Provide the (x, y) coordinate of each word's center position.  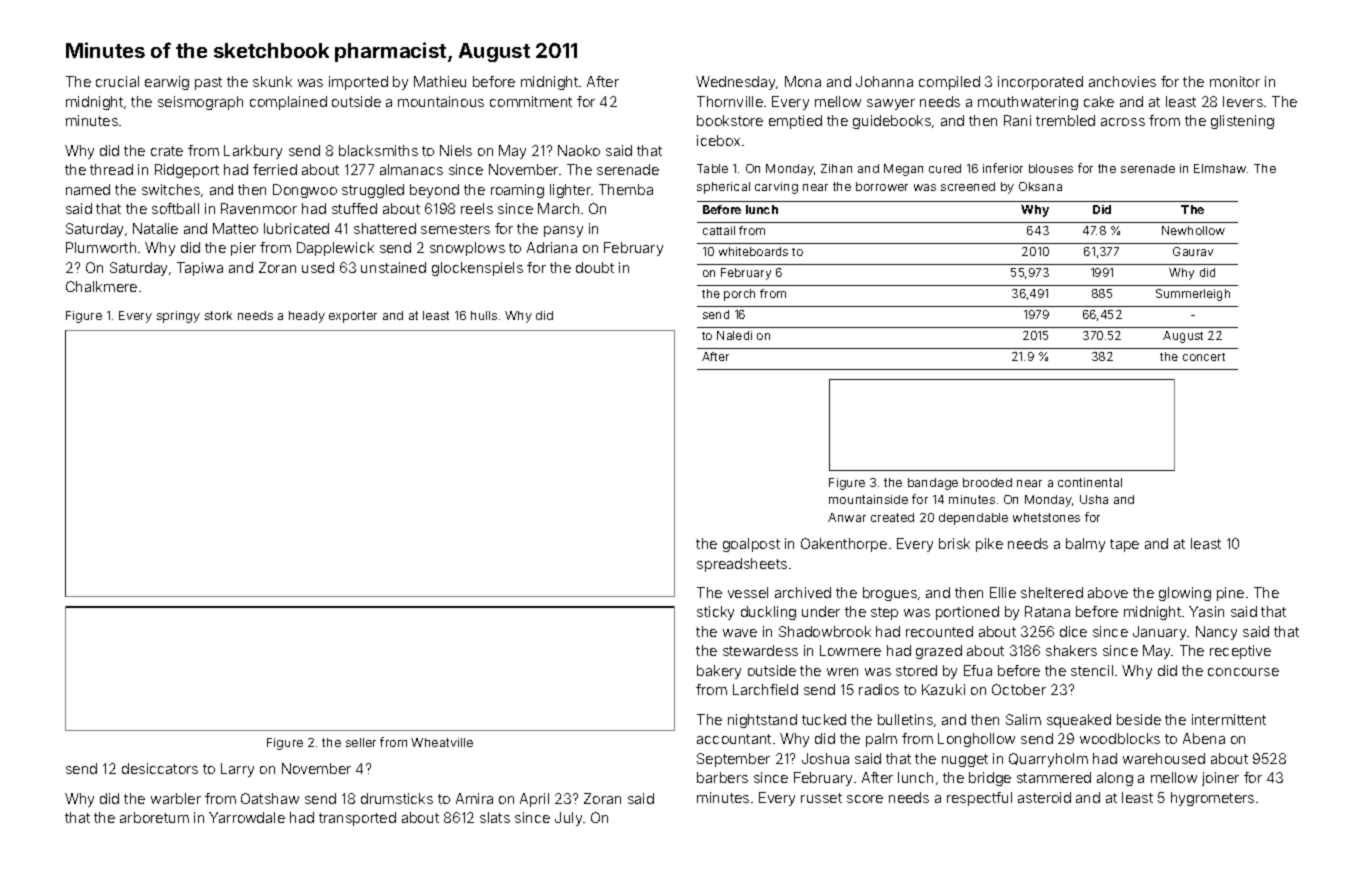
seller (361, 742)
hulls (484, 315)
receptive (1240, 652)
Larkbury (253, 152)
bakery (719, 672)
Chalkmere (101, 286)
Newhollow (1193, 230)
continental (1090, 482)
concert (1204, 357)
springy (178, 317)
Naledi (734, 335)
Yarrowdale (247, 817)
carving (776, 188)
